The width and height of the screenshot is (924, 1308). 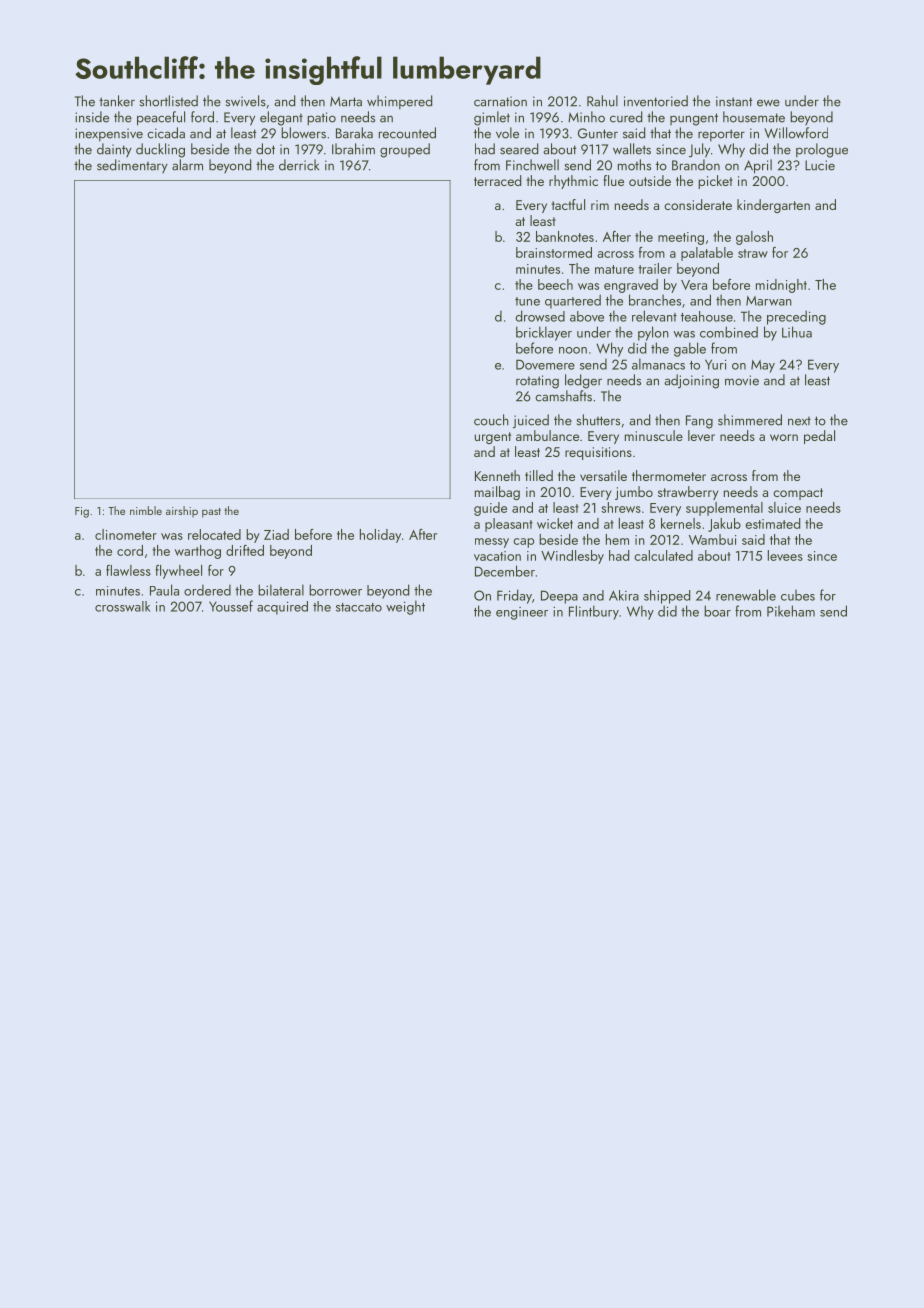 I want to click on Vera, so click(x=694, y=285).
